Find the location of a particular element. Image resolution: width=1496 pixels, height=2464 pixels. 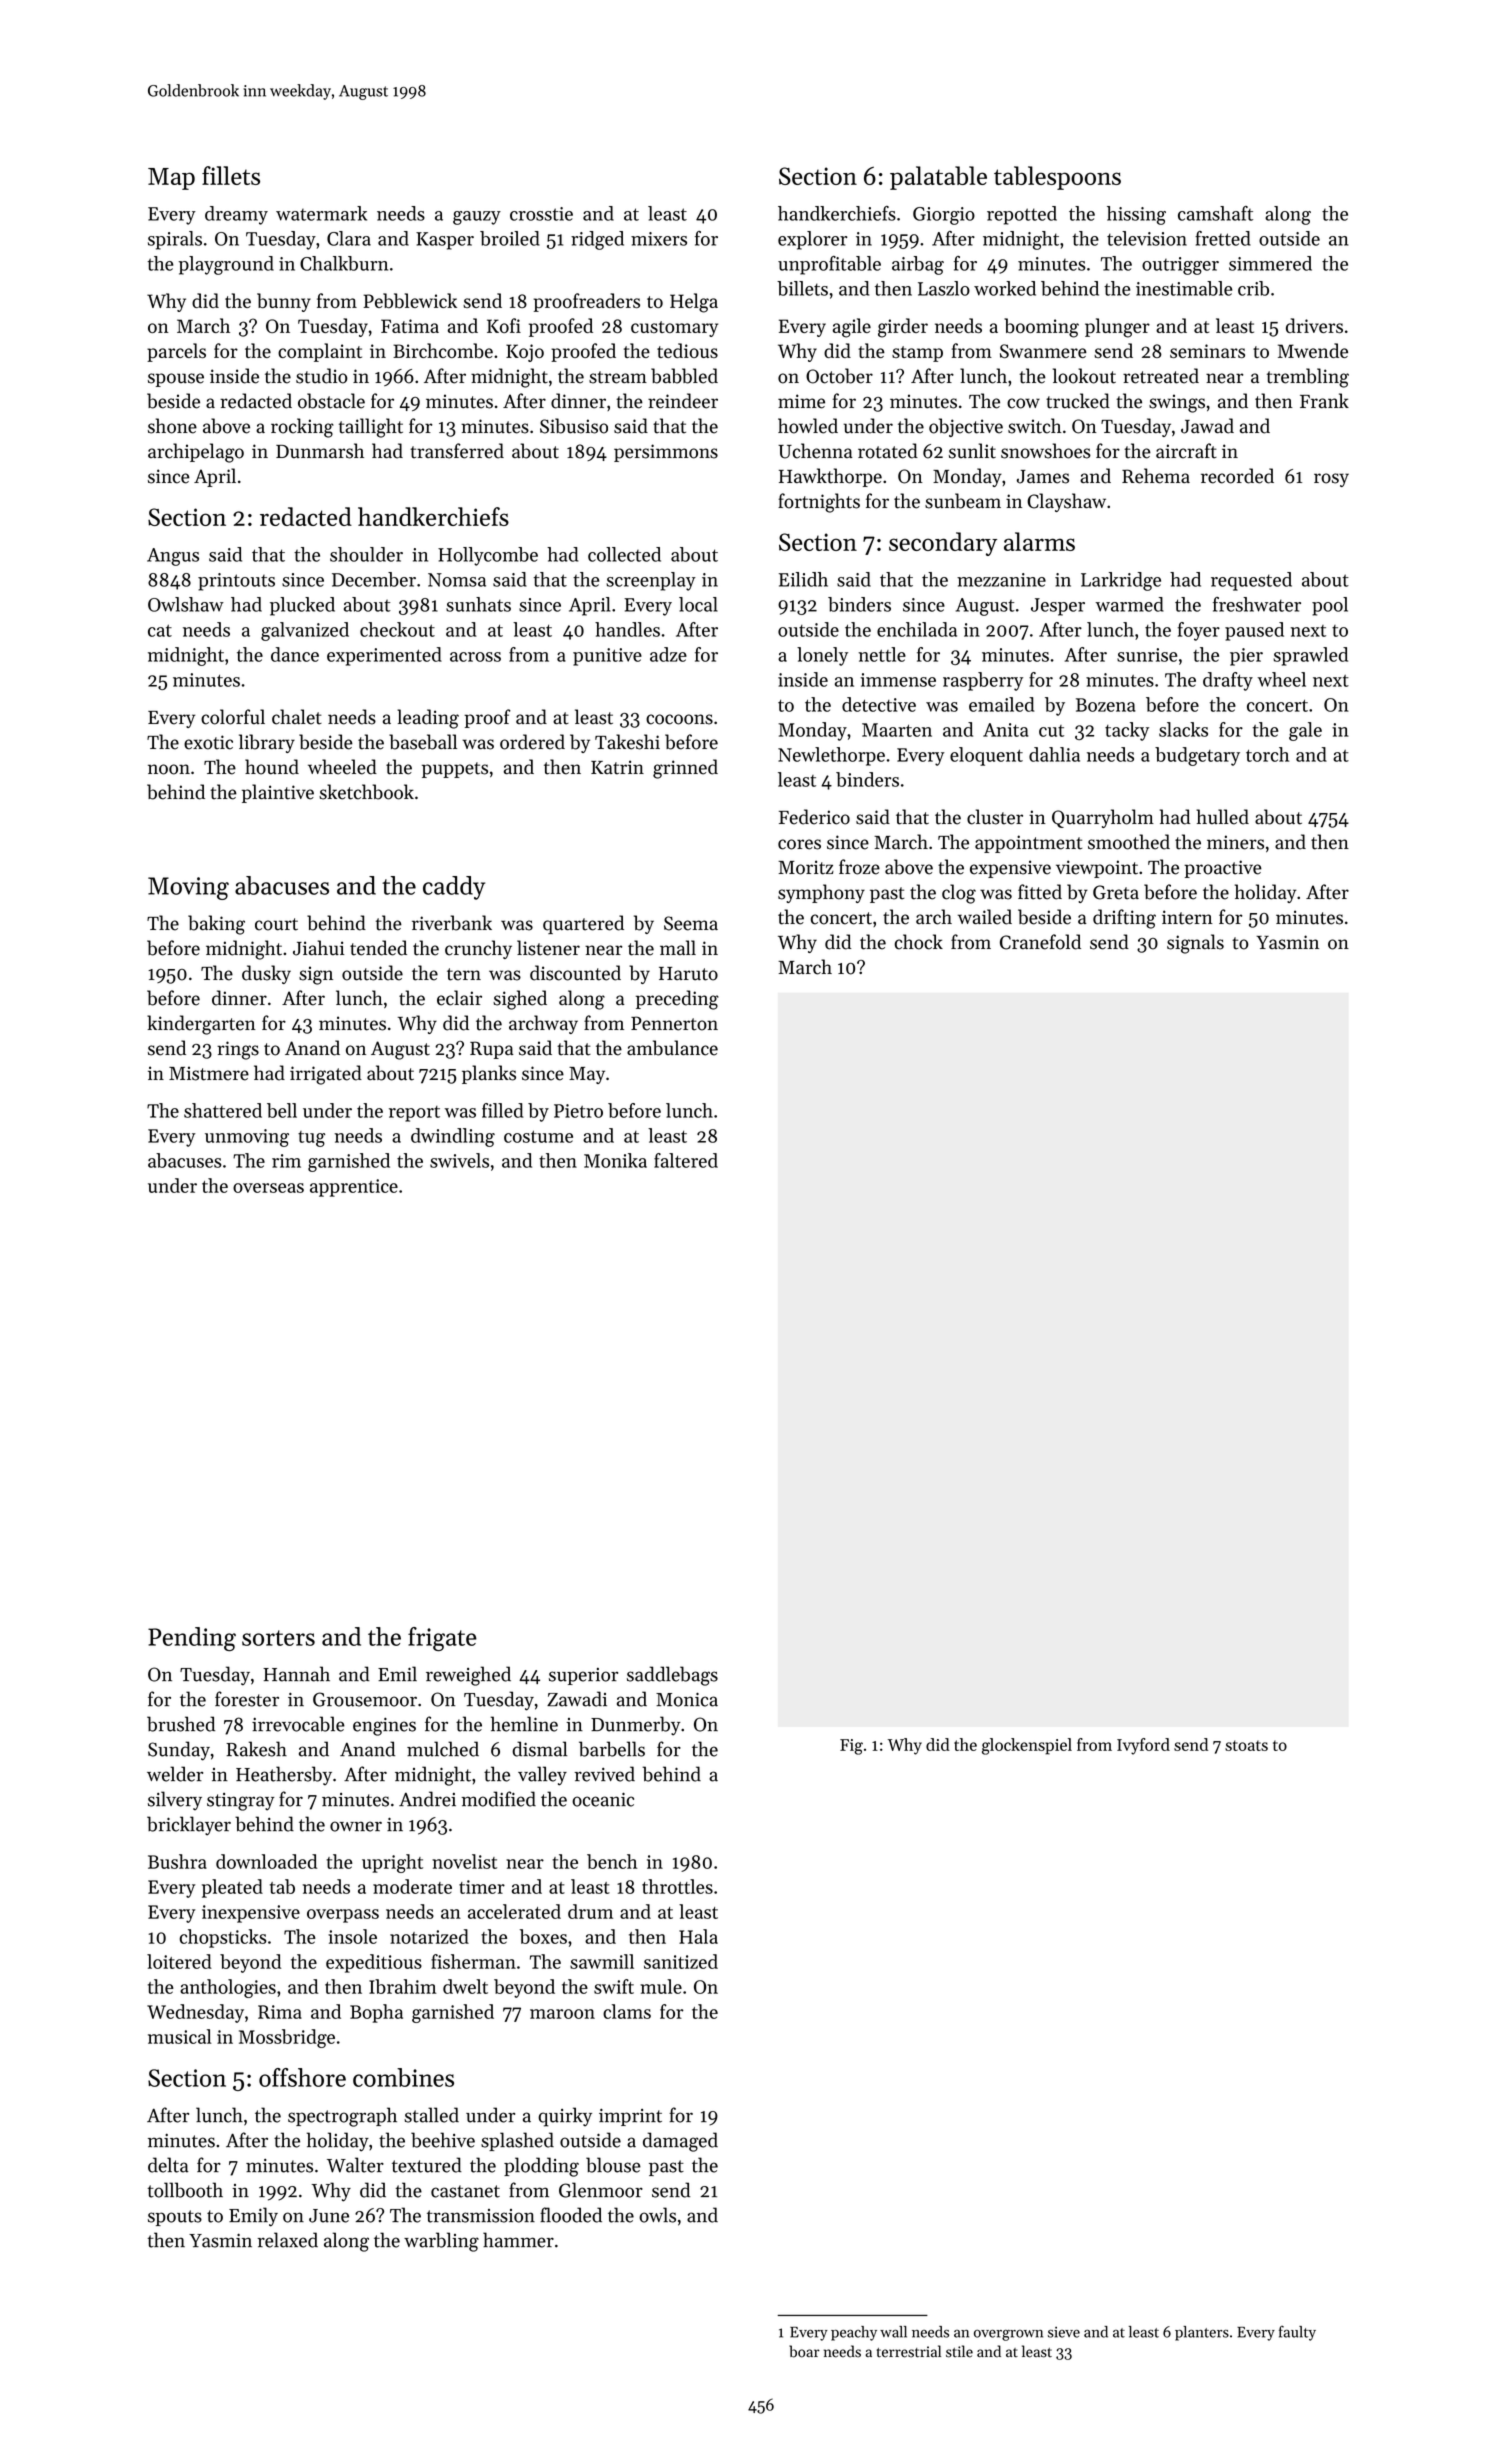

Angus is located at coordinates (173, 557).
